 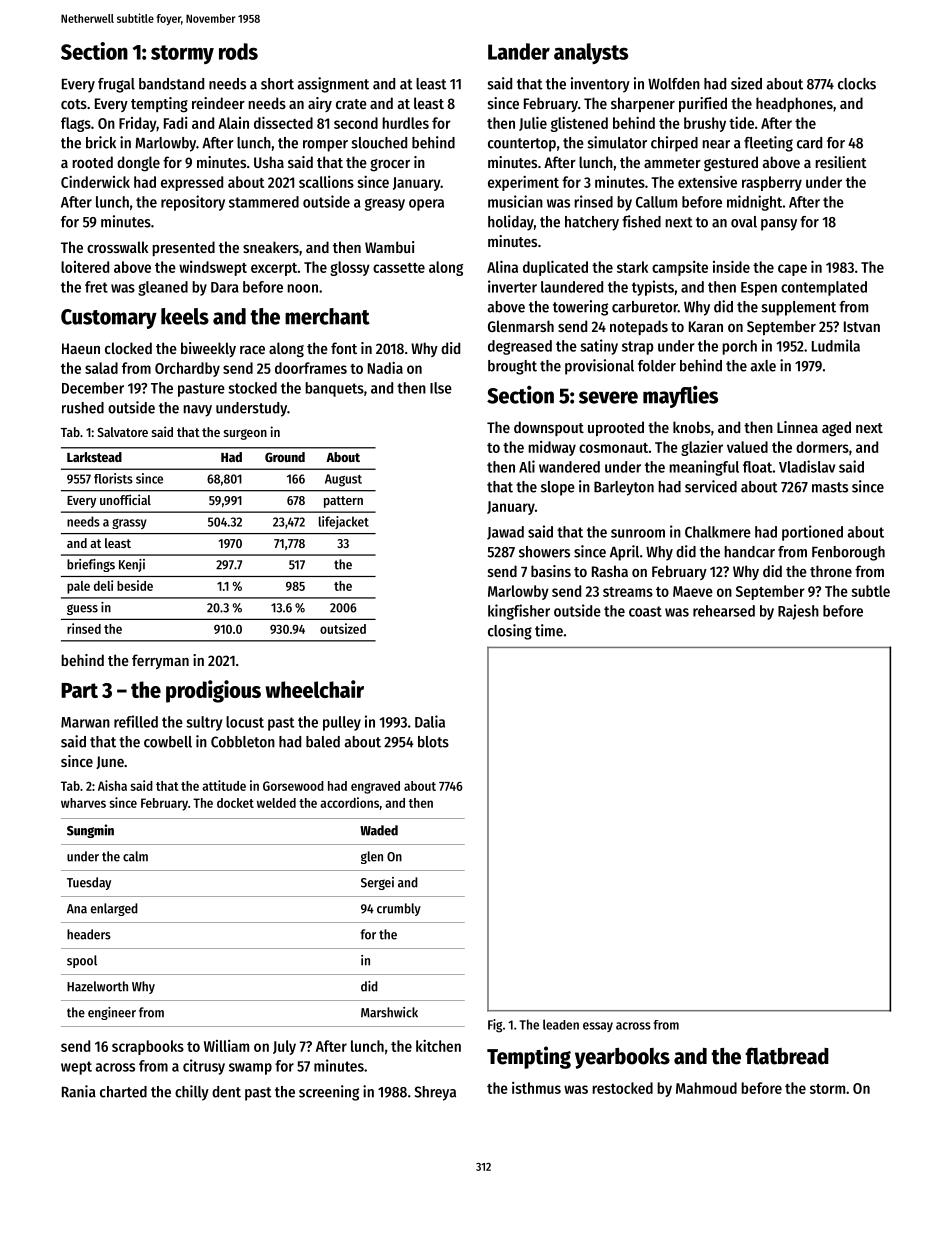 What do you see at coordinates (116, 85) in the page?
I see `frugal` at bounding box center [116, 85].
